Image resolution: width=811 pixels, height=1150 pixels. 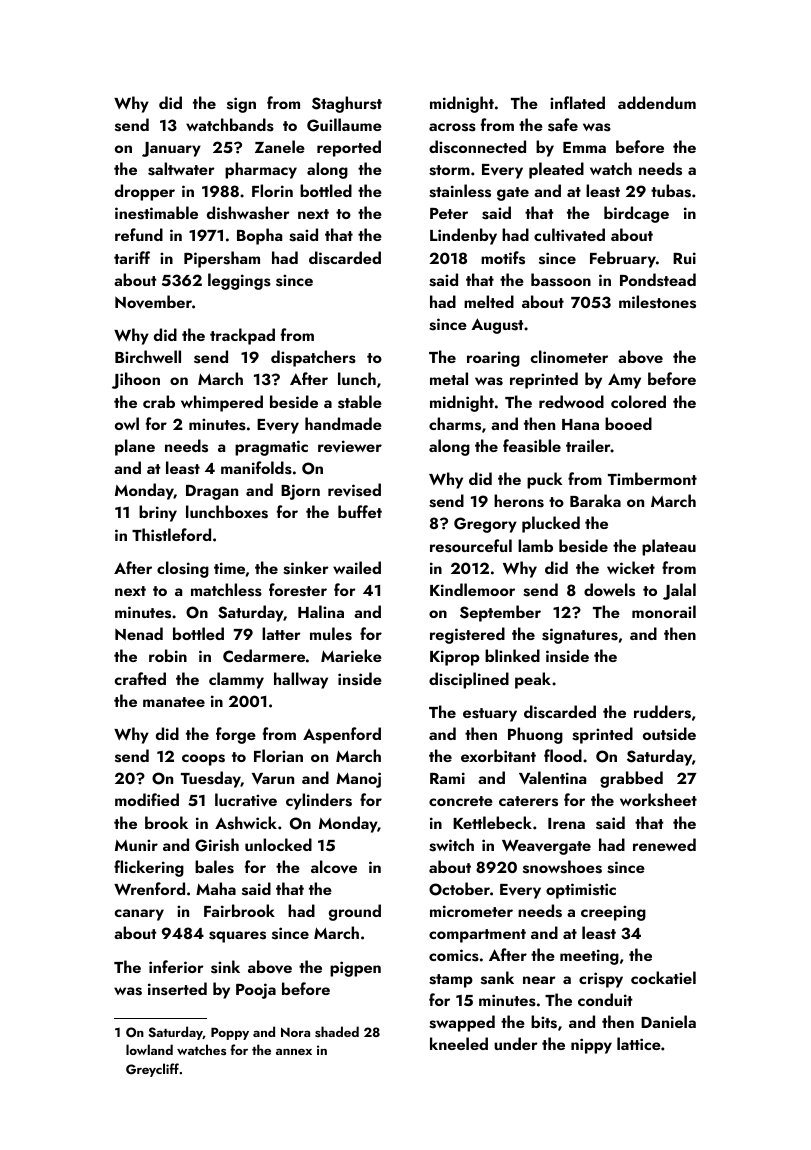 What do you see at coordinates (149, 1049) in the document?
I see `lowland` at bounding box center [149, 1049].
